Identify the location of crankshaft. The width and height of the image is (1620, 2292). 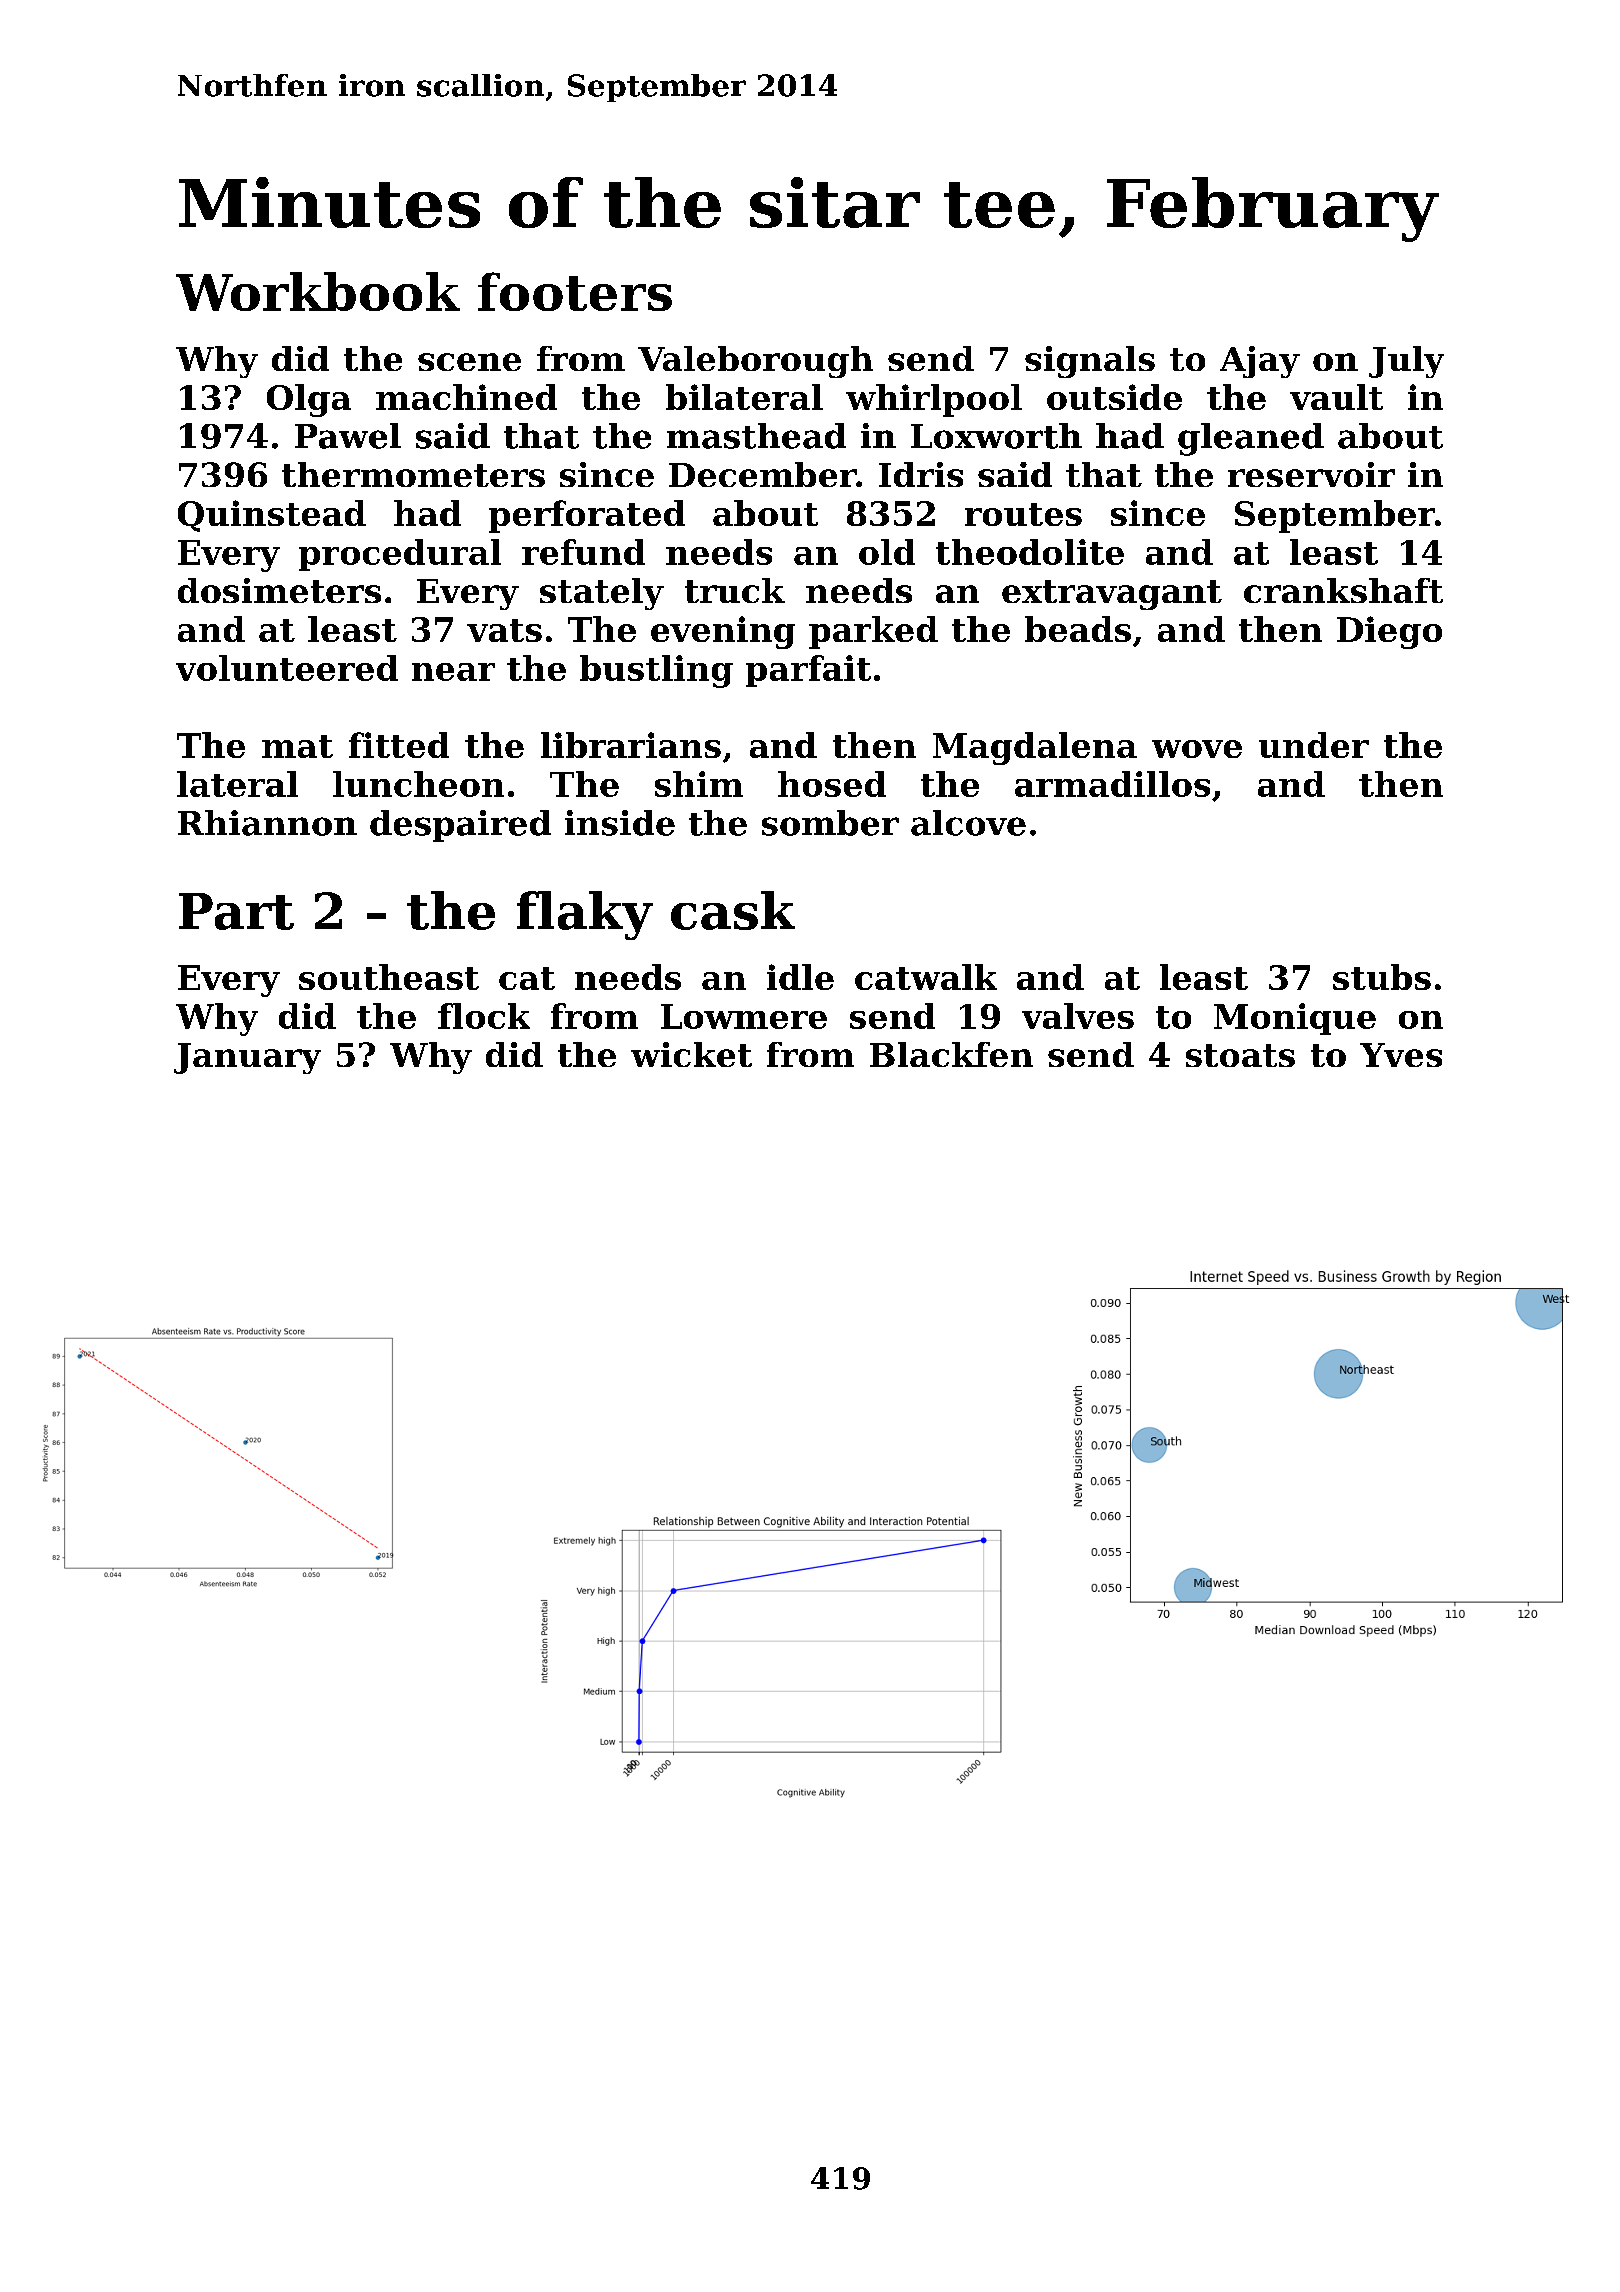
(1343, 590).
